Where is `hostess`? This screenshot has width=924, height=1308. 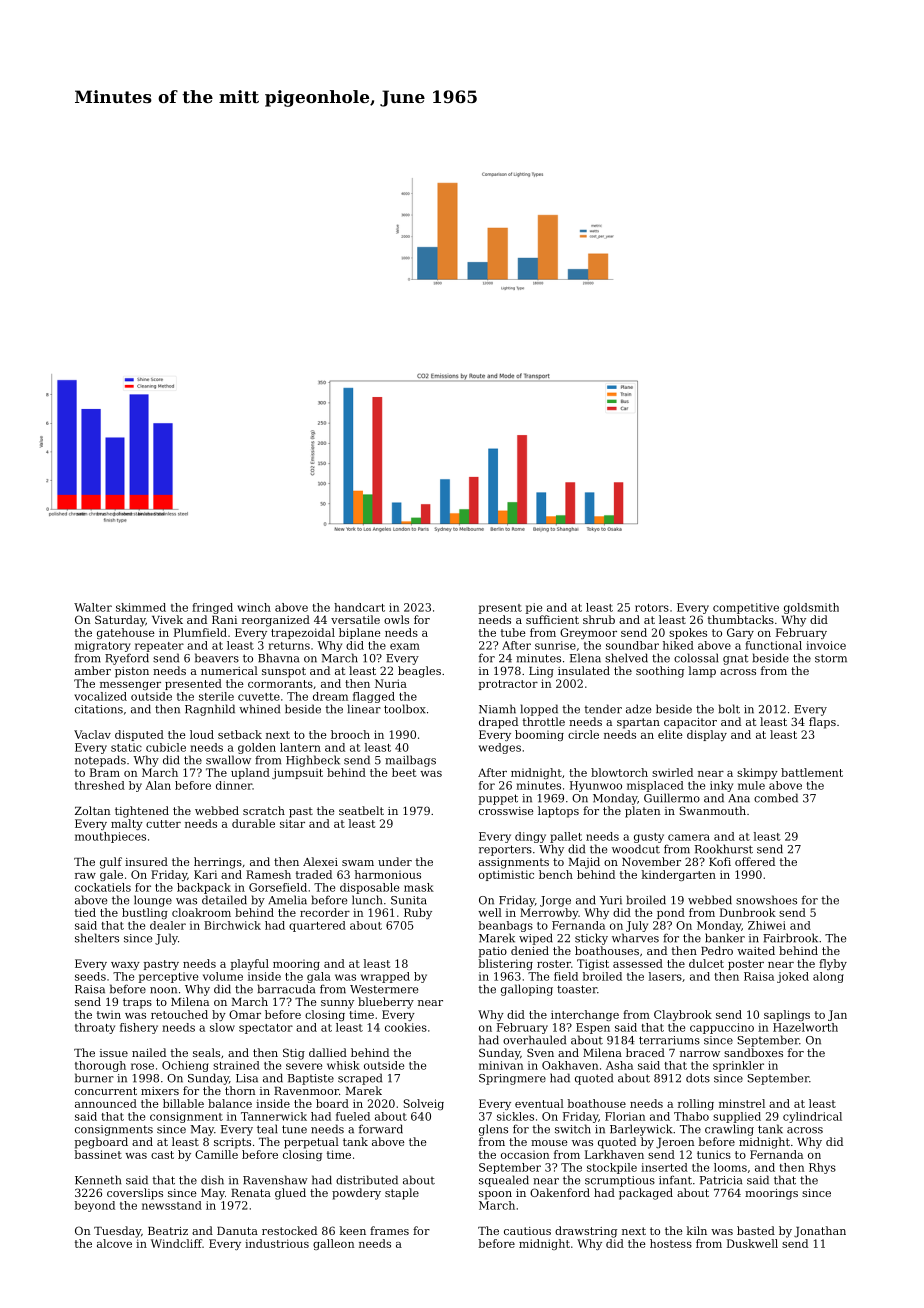 hostess is located at coordinates (671, 1243).
